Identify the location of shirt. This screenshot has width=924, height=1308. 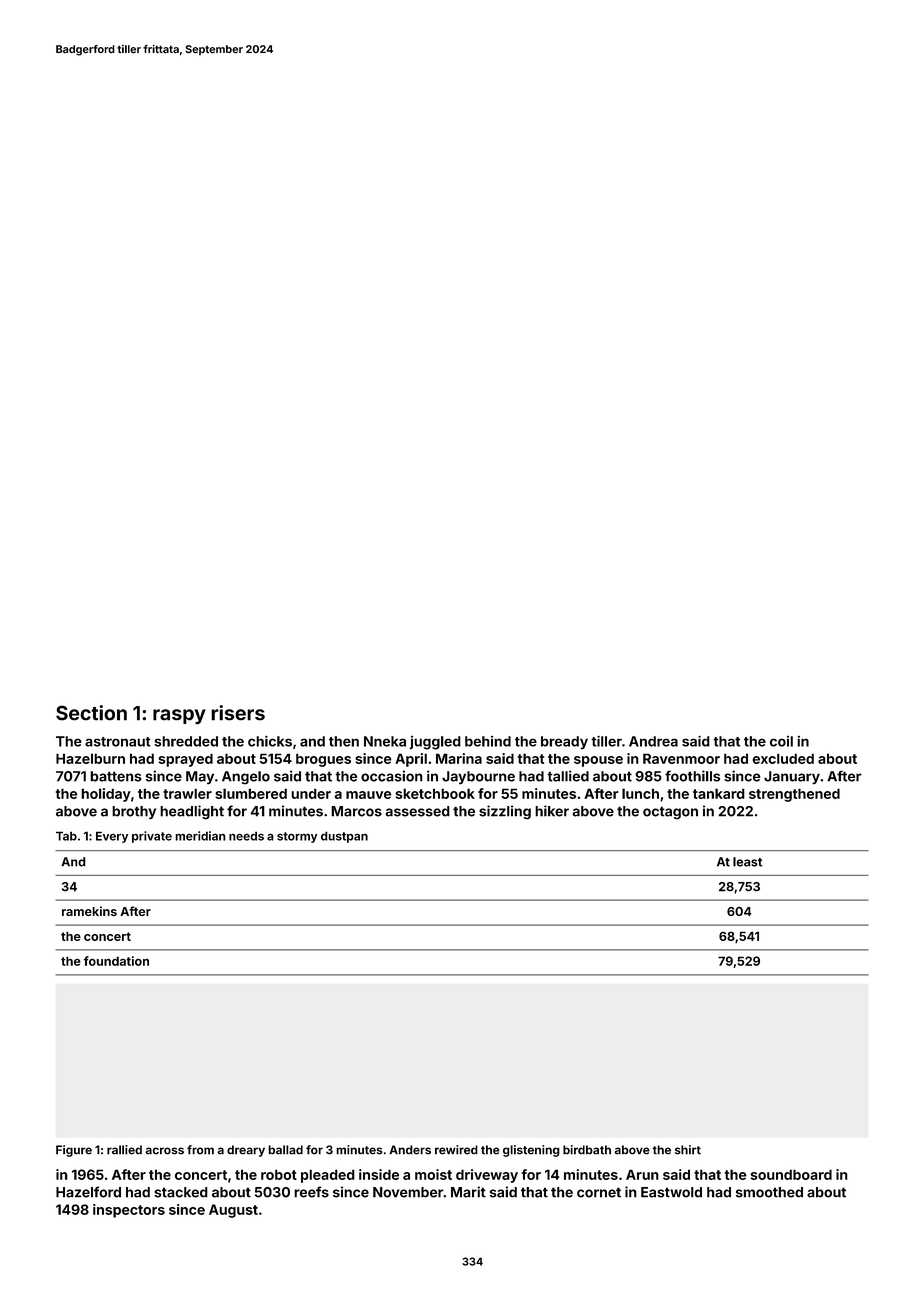
(688, 1150).
